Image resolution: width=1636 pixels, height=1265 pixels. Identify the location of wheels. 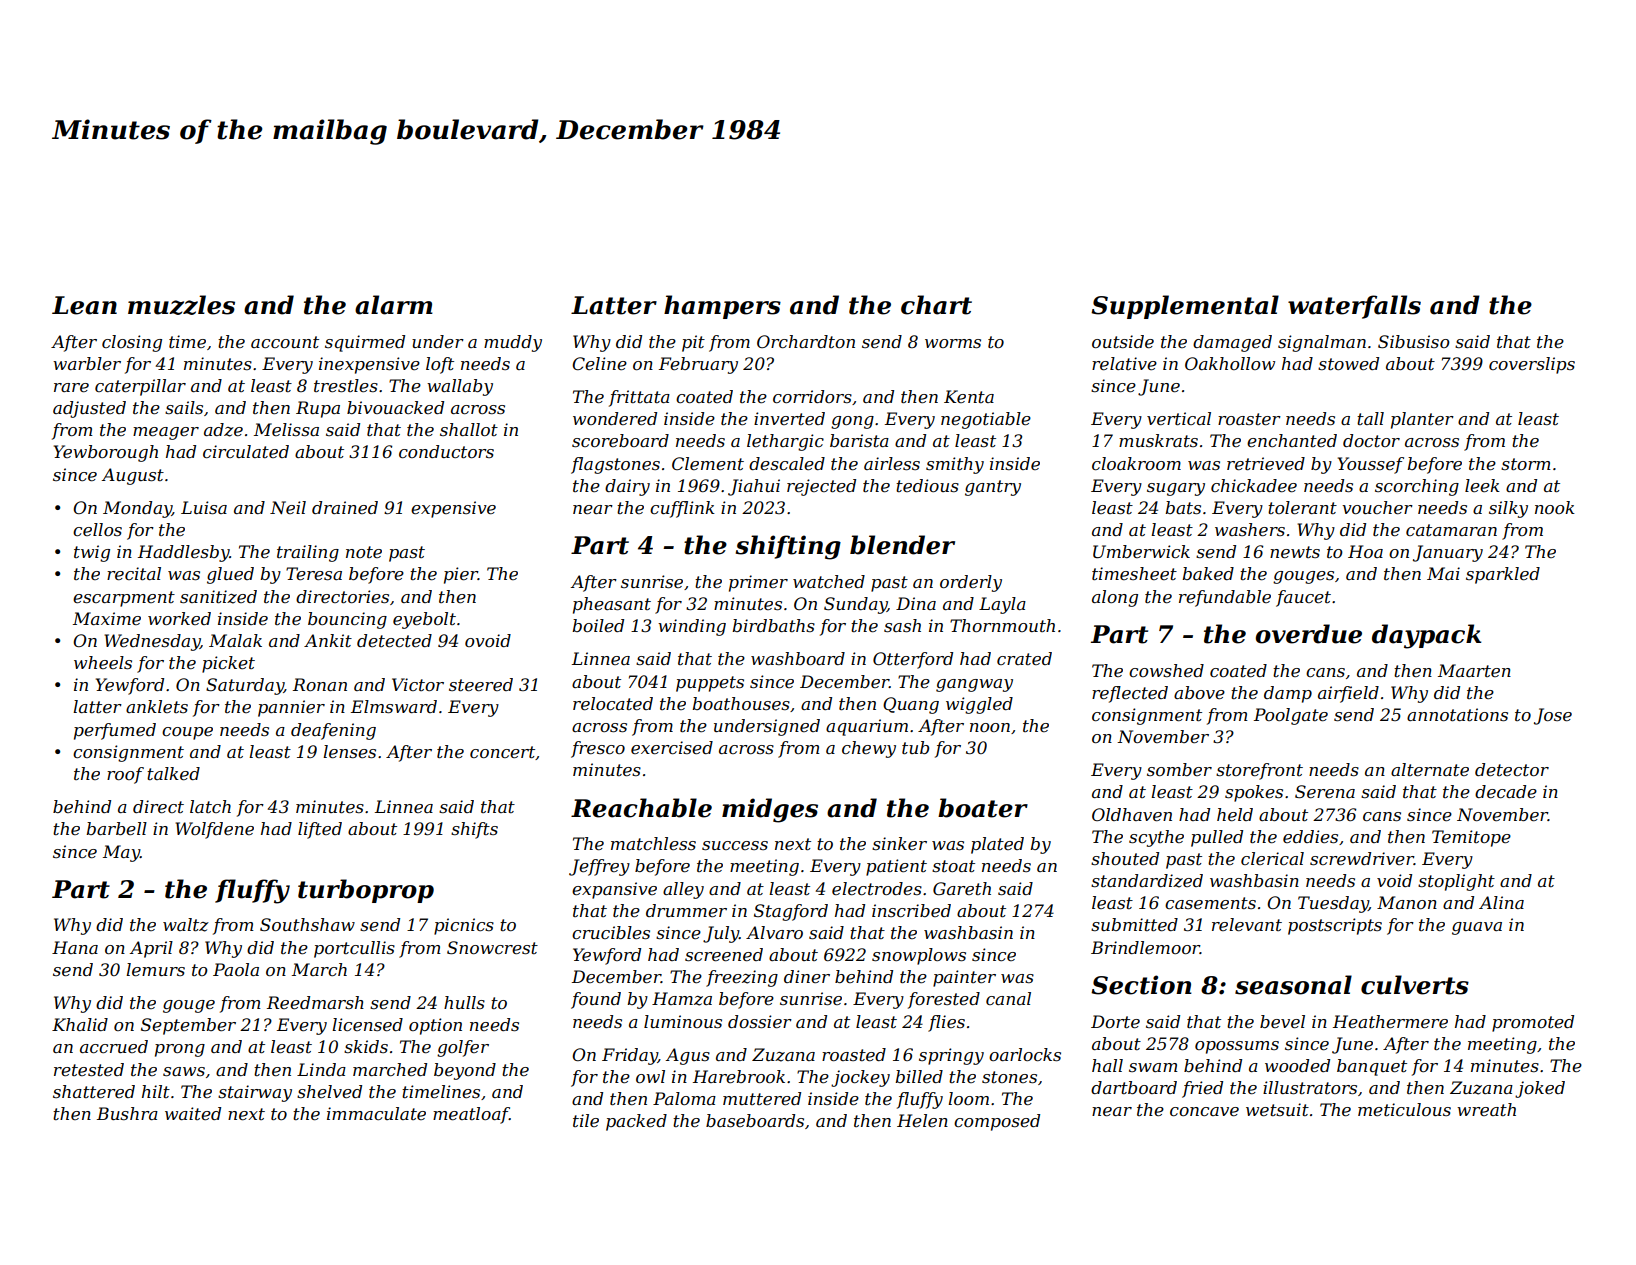
(103, 662).
